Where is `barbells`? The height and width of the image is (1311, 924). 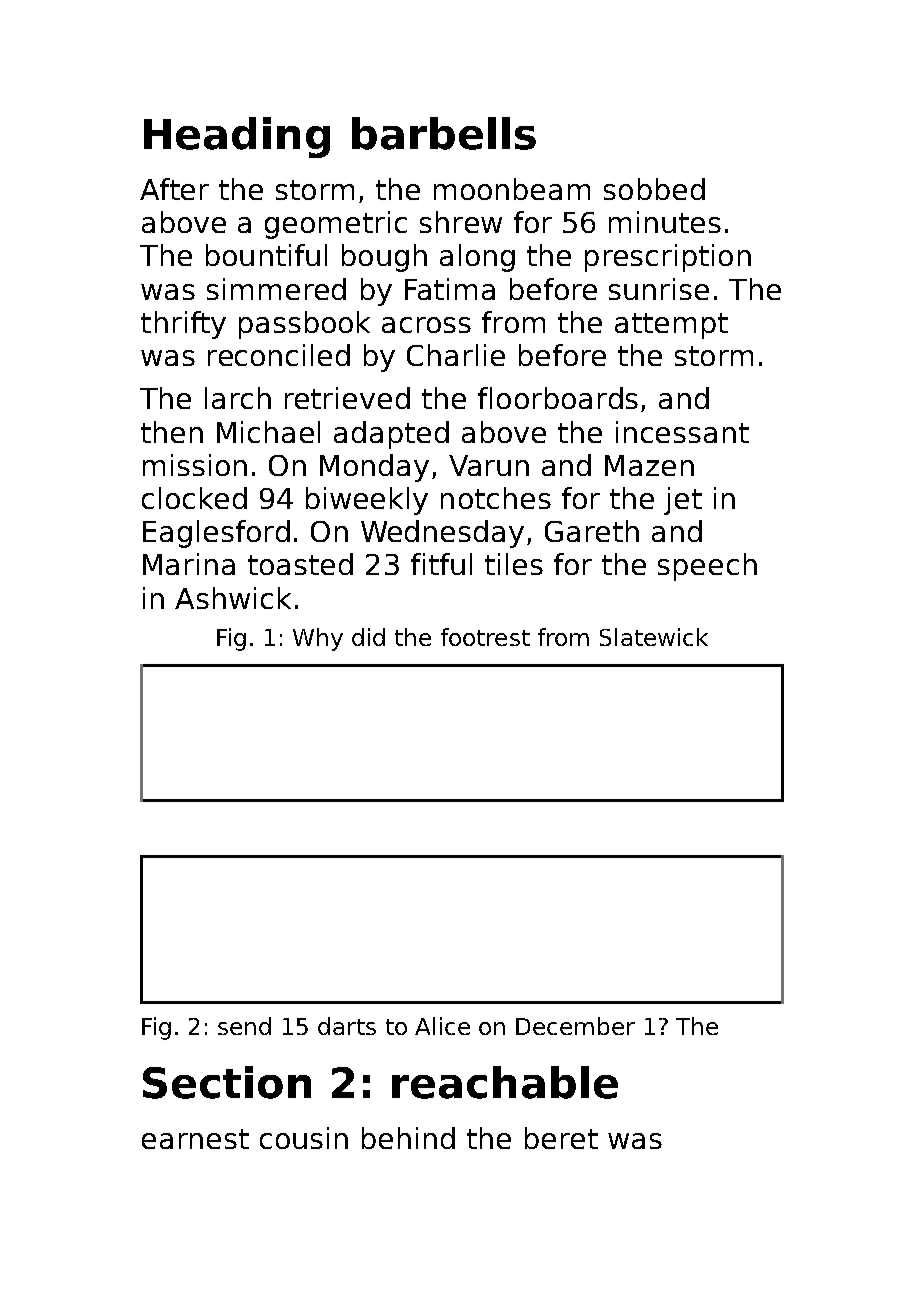 barbells is located at coordinates (444, 133).
